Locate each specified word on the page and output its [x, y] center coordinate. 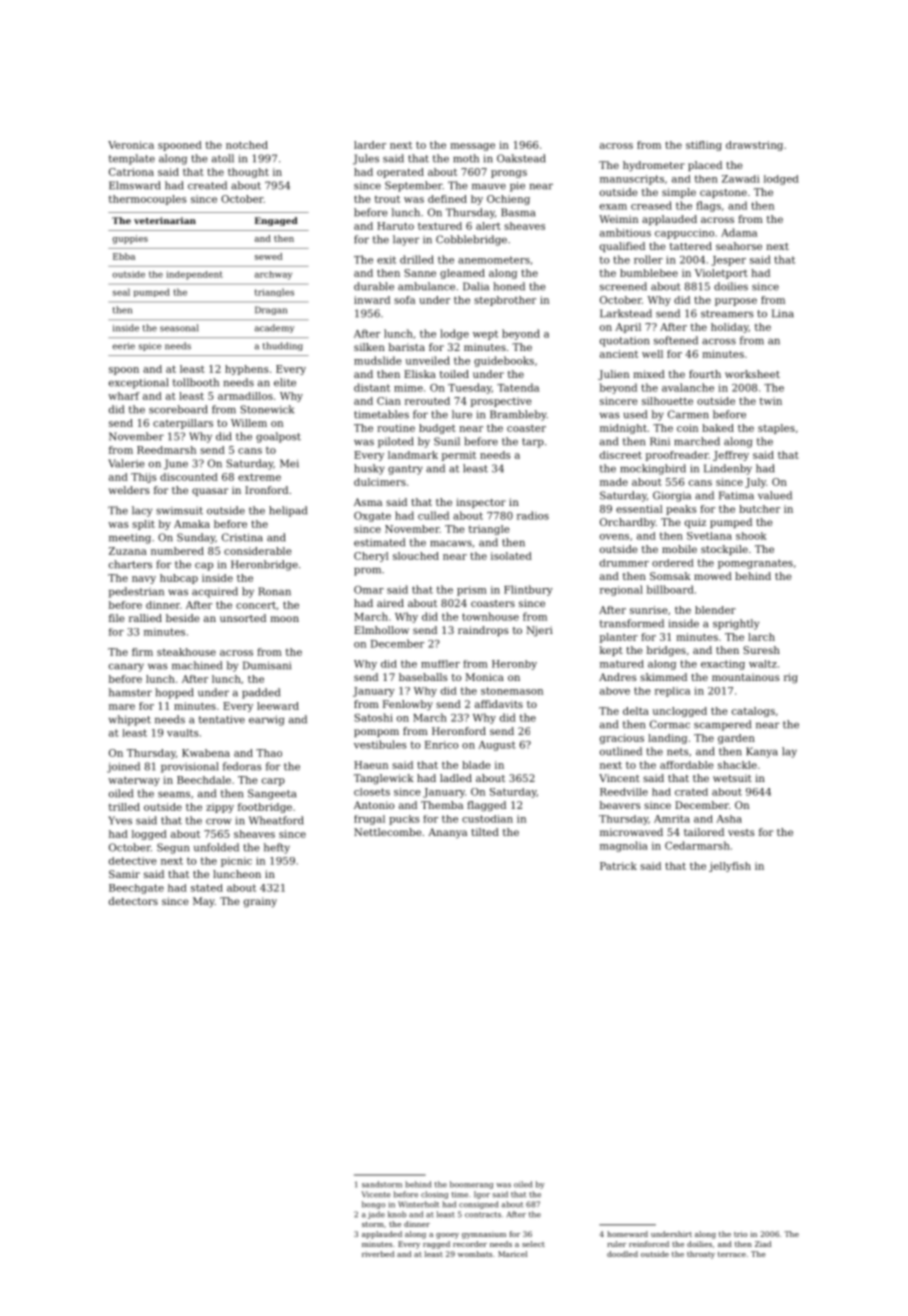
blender [715, 610]
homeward [627, 1234]
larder [370, 145]
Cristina [242, 537]
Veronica [131, 145]
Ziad [763, 1244]
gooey [447, 1236]
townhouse [490, 616]
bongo [373, 1205]
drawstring [754, 146]
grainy [260, 902]
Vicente [376, 1194]
